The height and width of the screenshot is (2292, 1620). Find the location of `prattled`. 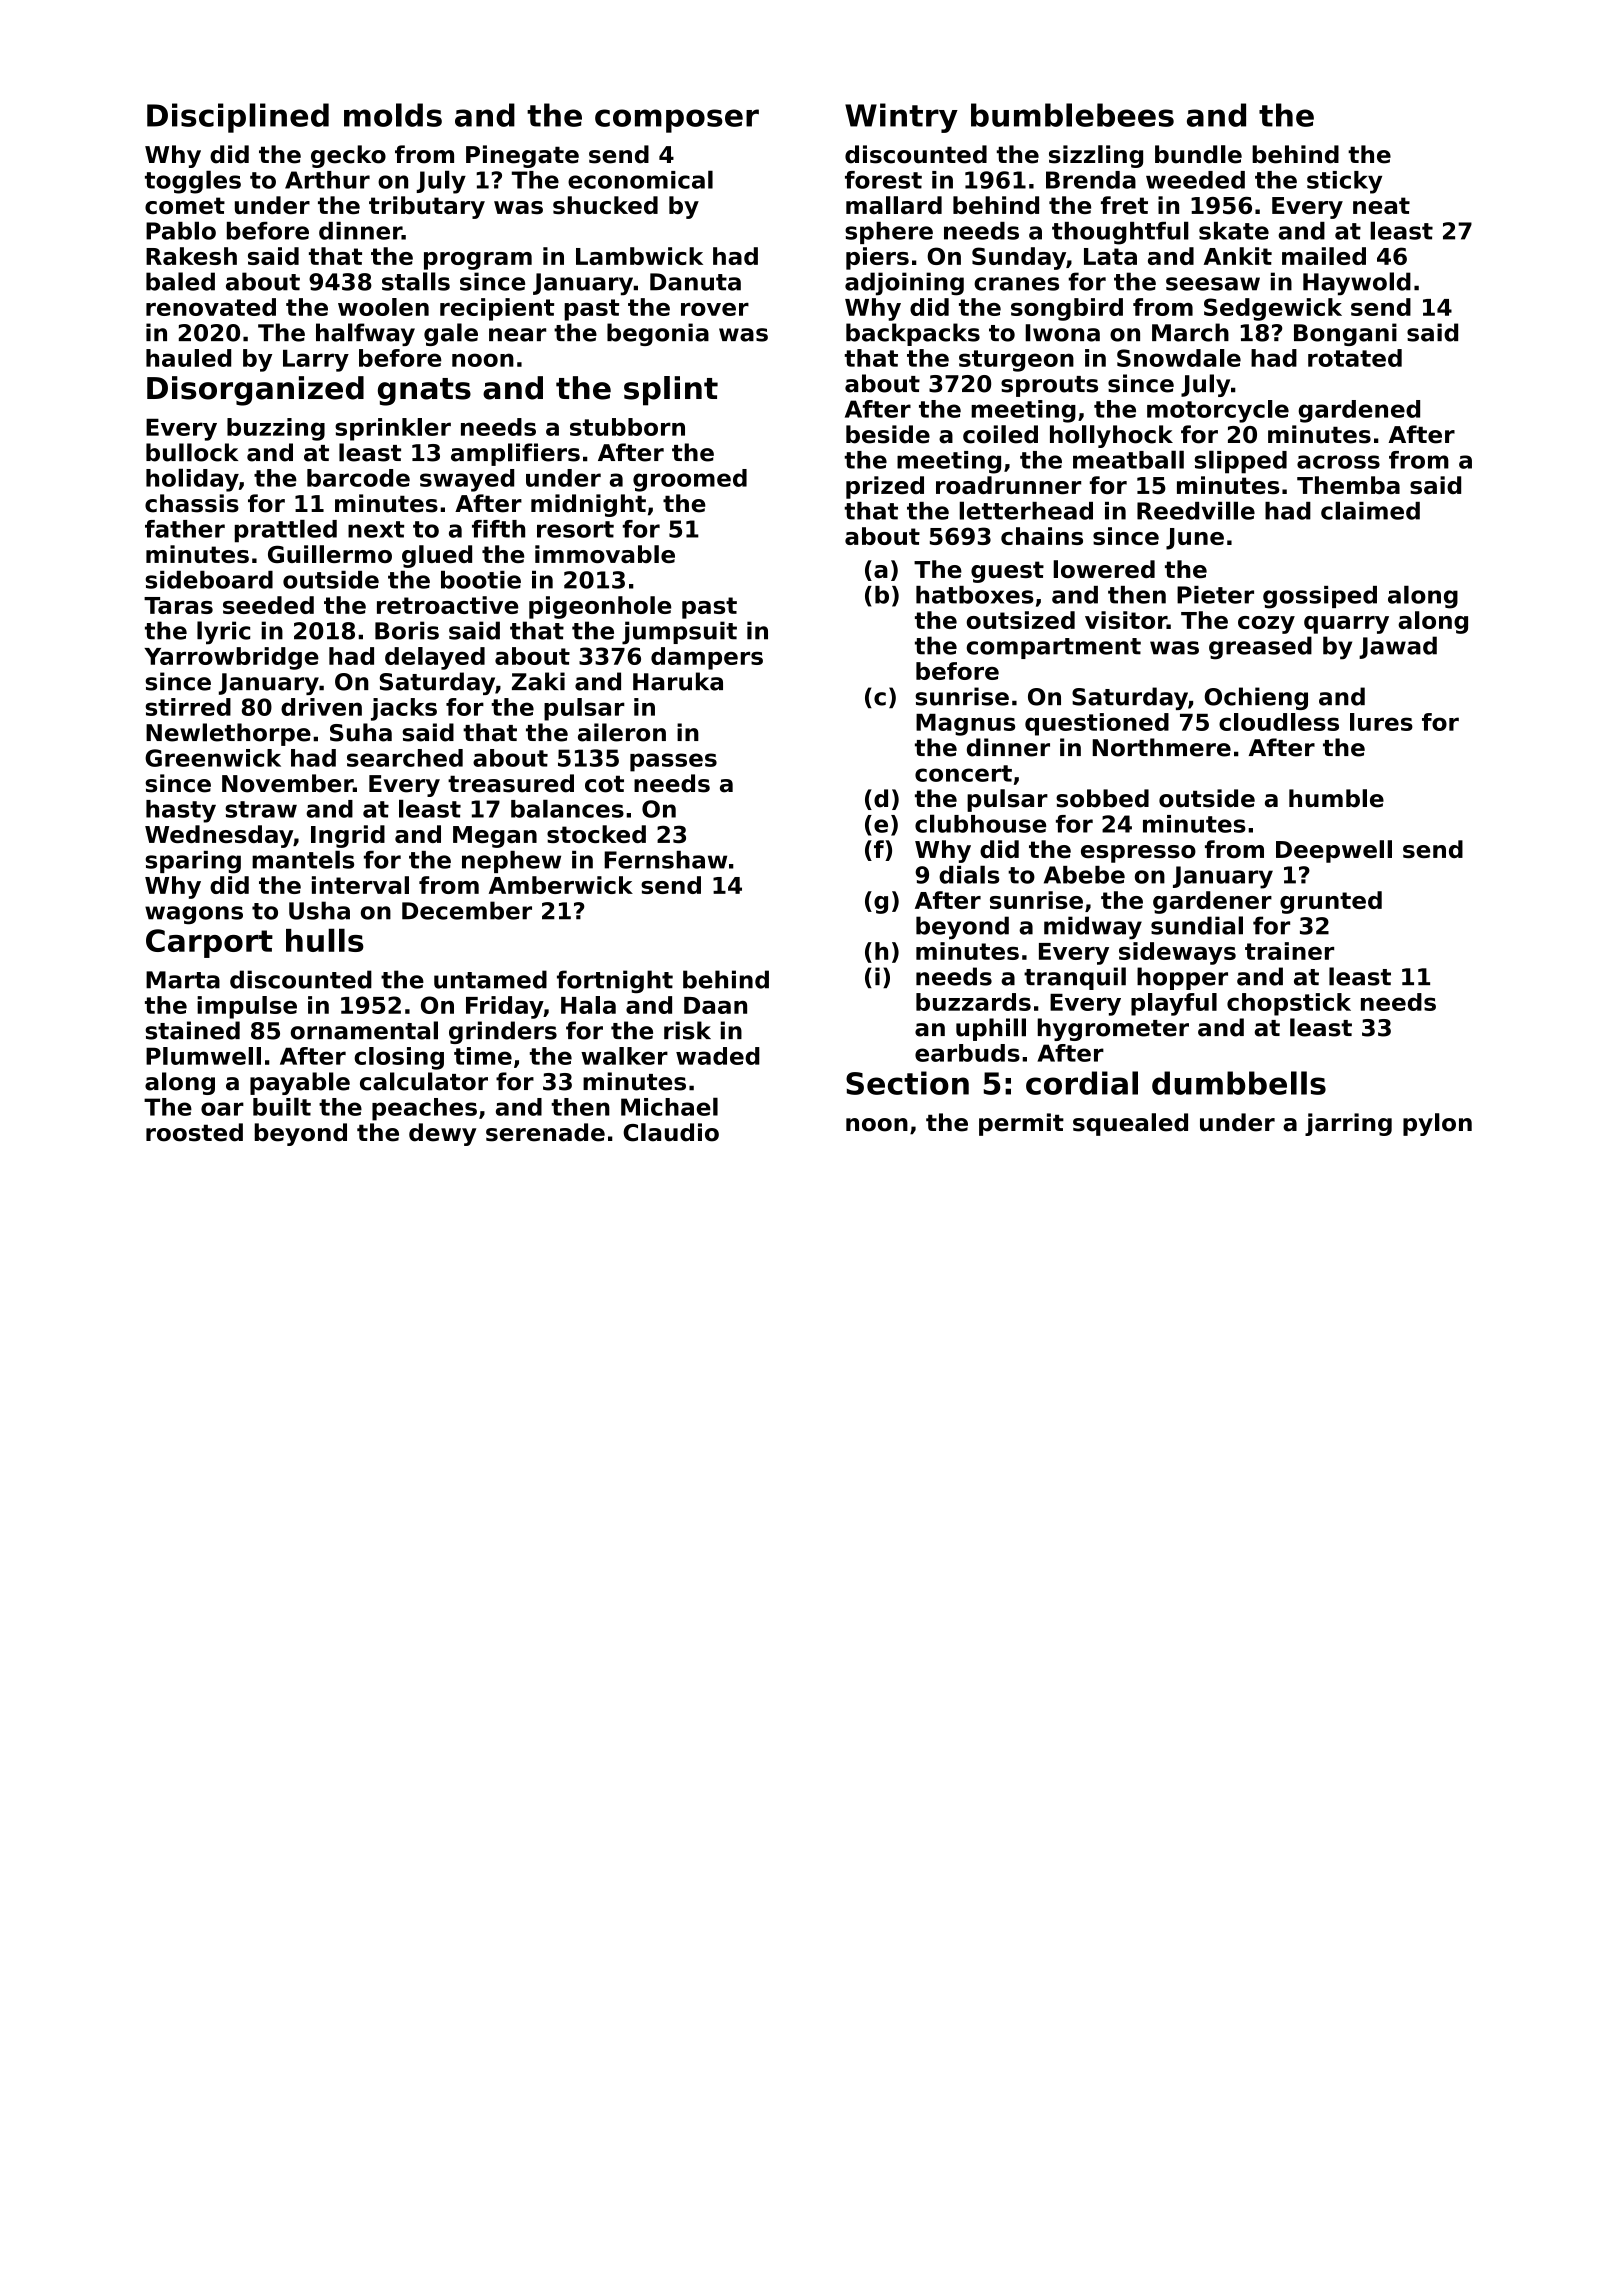

prattled is located at coordinates (286, 531).
